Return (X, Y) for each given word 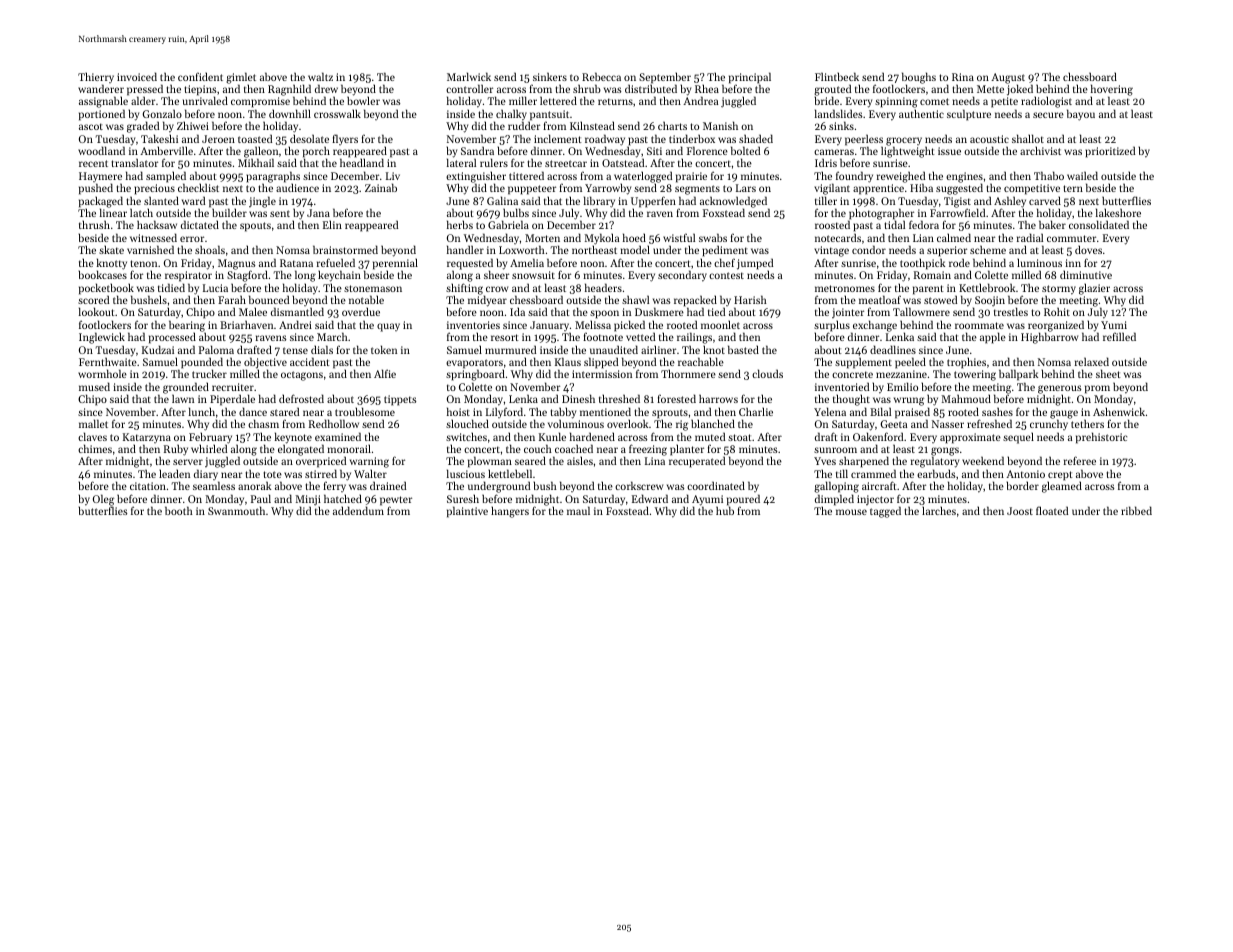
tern (1073, 188)
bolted (745, 150)
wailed (1082, 175)
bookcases (102, 274)
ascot (91, 126)
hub (725, 510)
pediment (725, 251)
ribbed (1136, 510)
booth (179, 510)
